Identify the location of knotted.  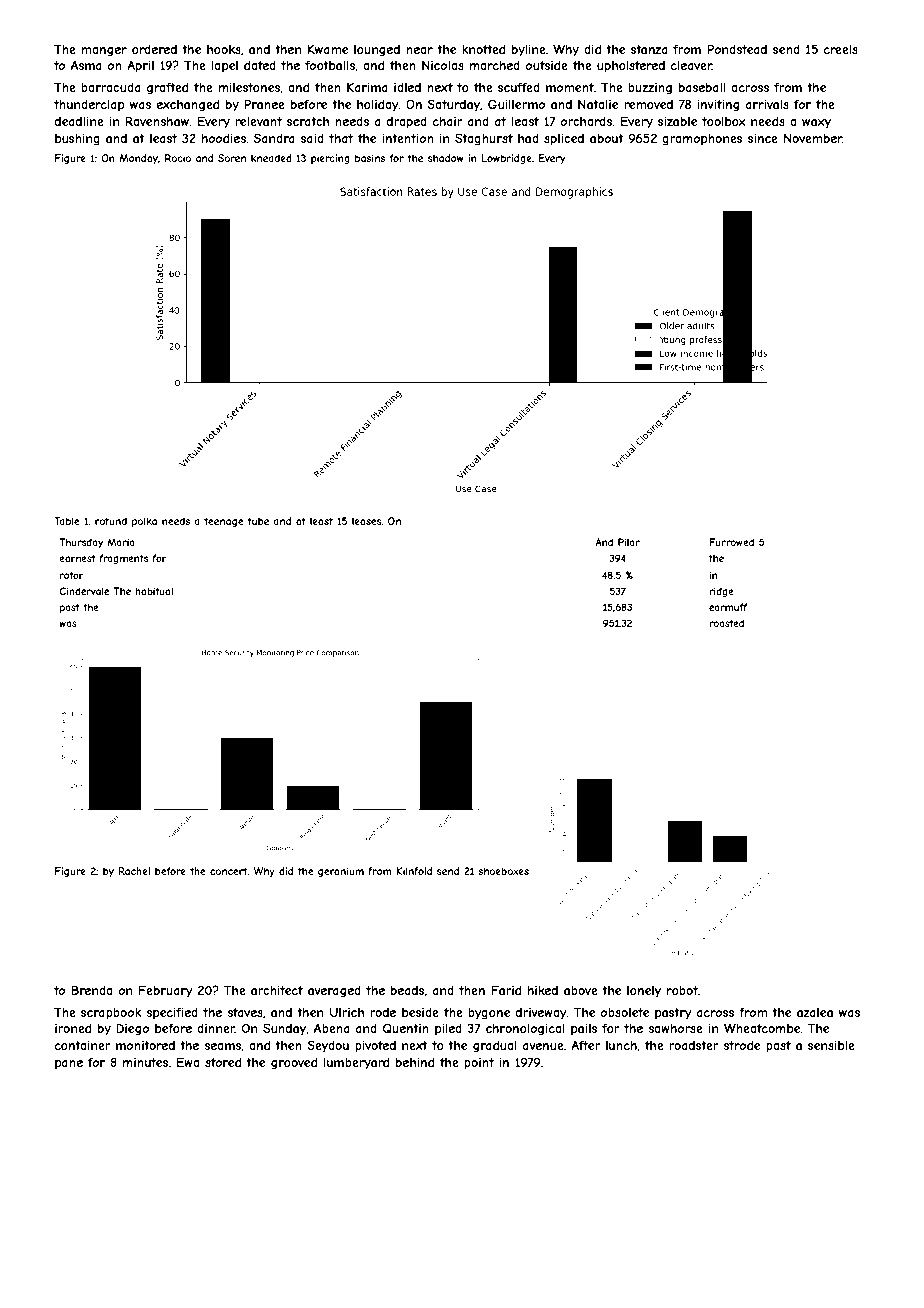
(483, 49).
